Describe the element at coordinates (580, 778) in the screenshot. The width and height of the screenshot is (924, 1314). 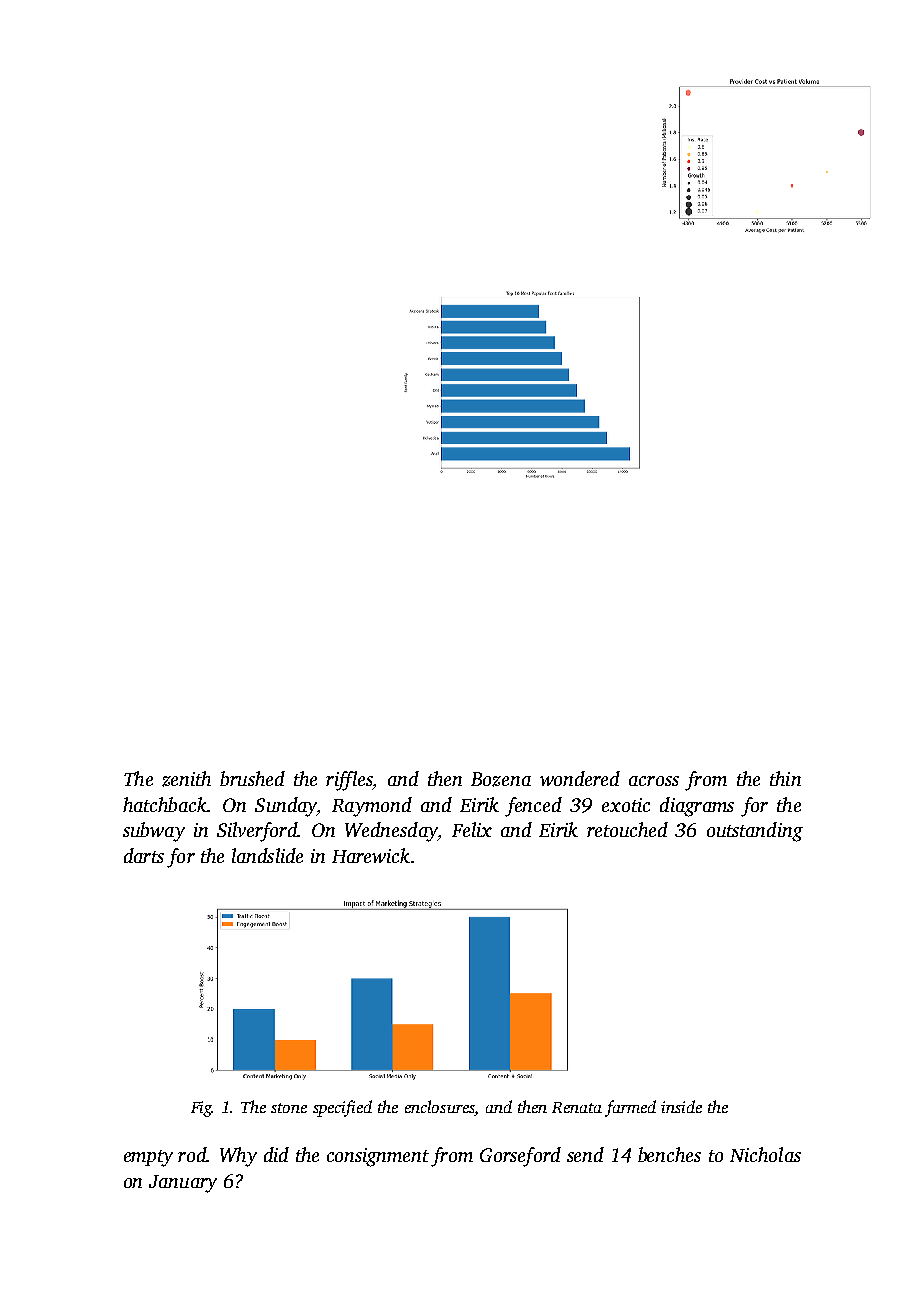
I see `wondered` at that location.
